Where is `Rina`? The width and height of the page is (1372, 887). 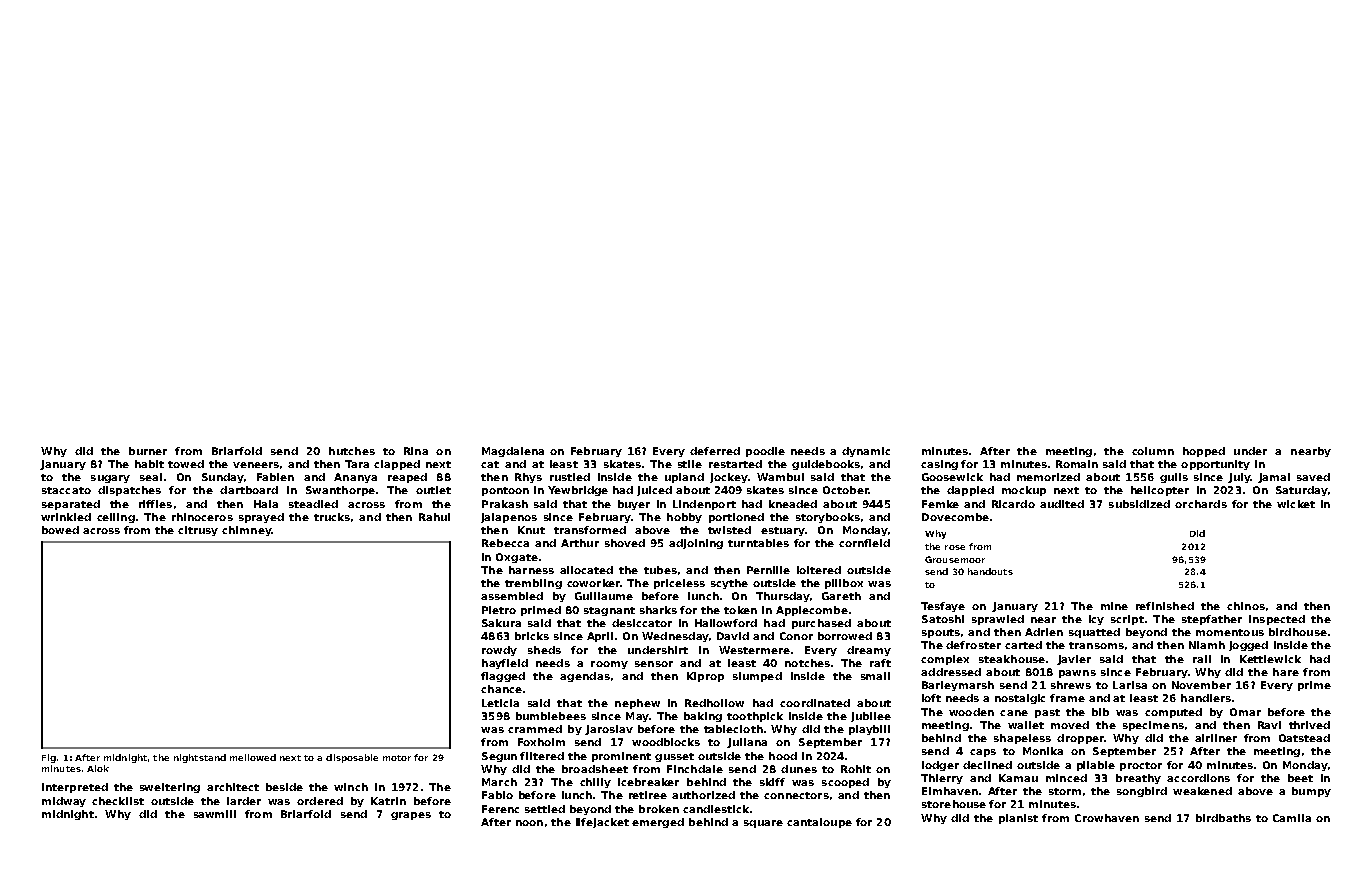 Rina is located at coordinates (416, 451).
